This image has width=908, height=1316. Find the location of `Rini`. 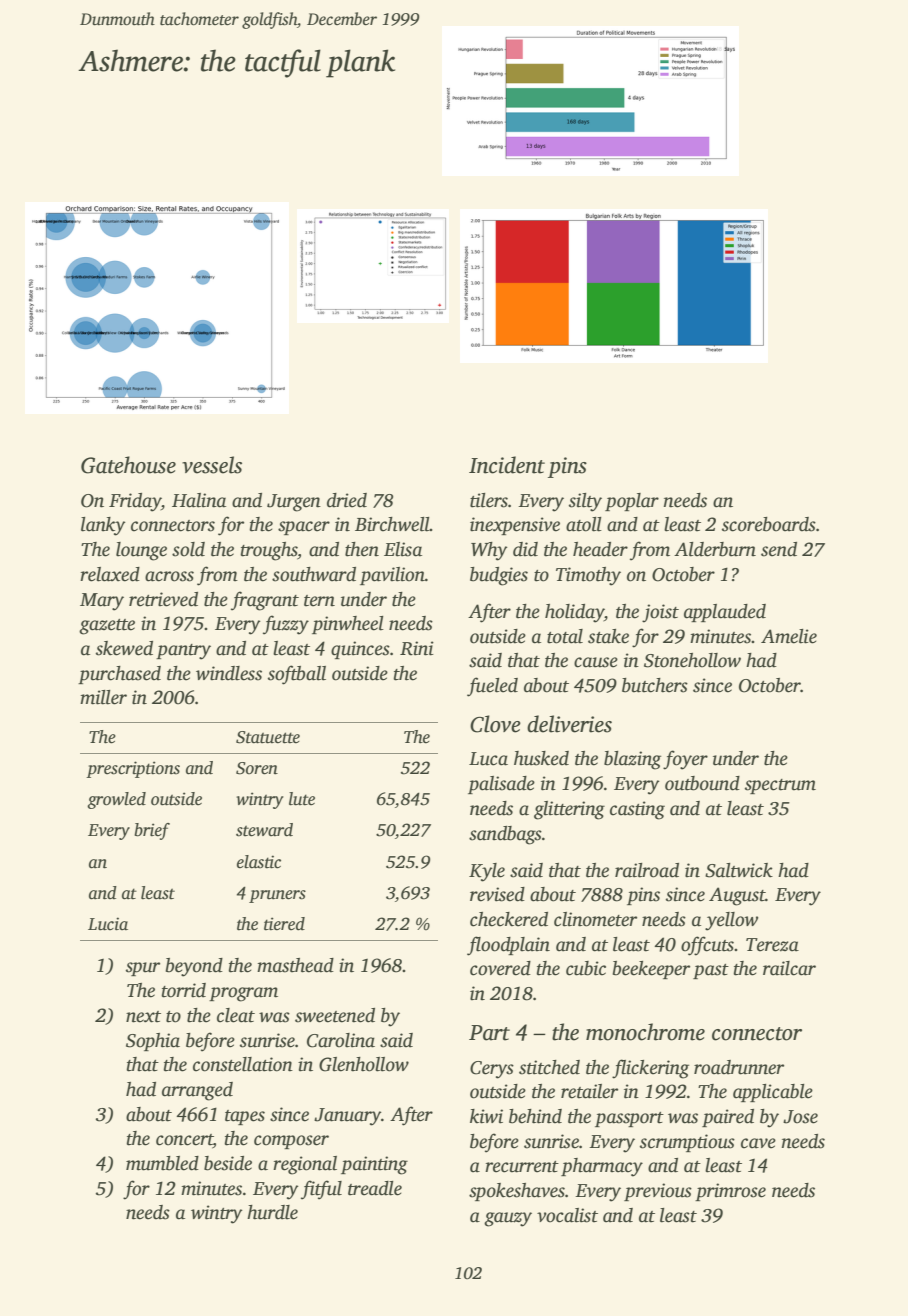

Rini is located at coordinates (417, 648).
